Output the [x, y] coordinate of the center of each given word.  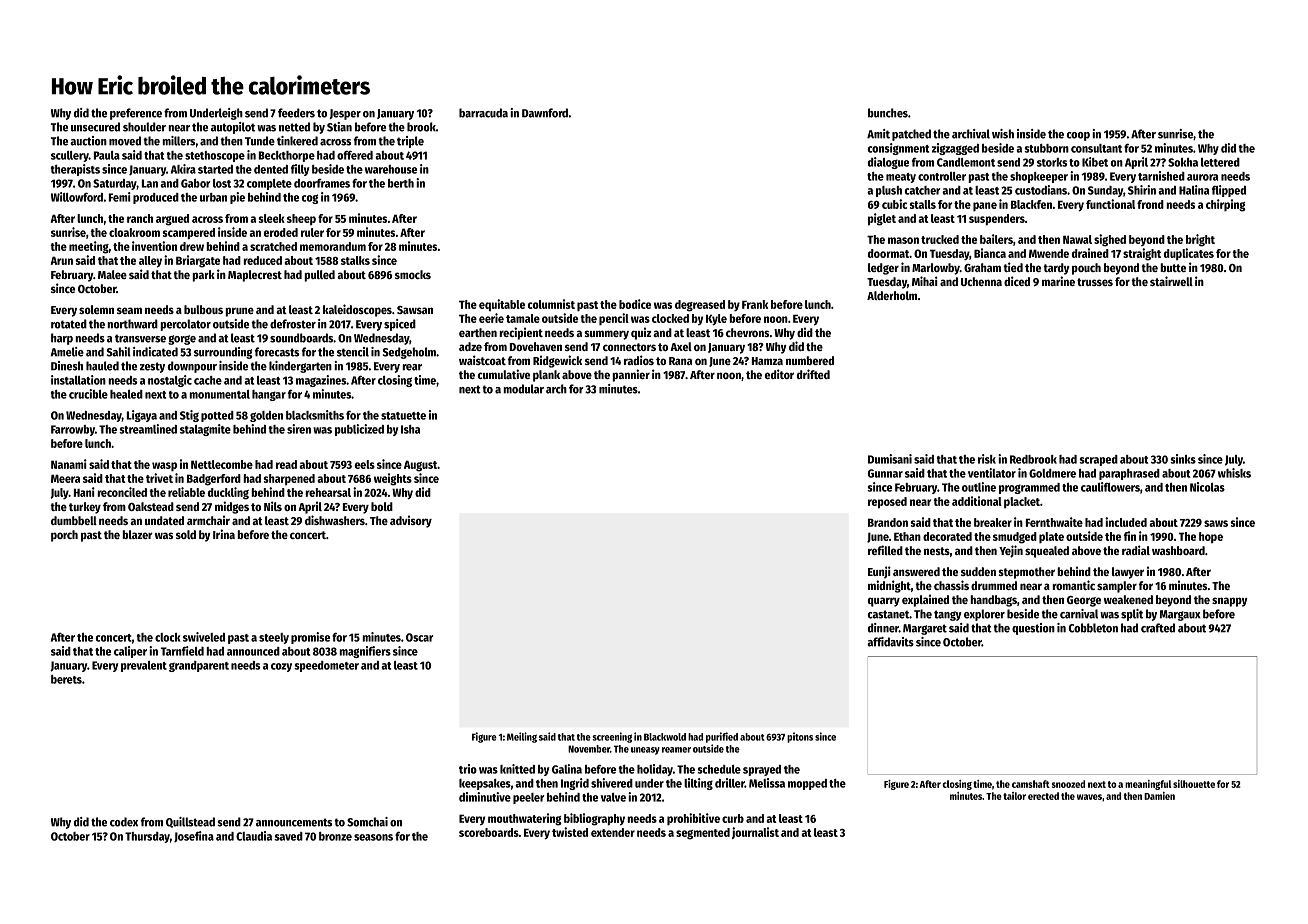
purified [722, 737]
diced [1017, 281]
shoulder [144, 127]
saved [288, 836]
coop [1078, 136]
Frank [755, 304]
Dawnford [545, 113]
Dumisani [890, 459]
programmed [1029, 488]
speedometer [326, 666]
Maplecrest [255, 276]
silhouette [1194, 784]
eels [365, 464]
